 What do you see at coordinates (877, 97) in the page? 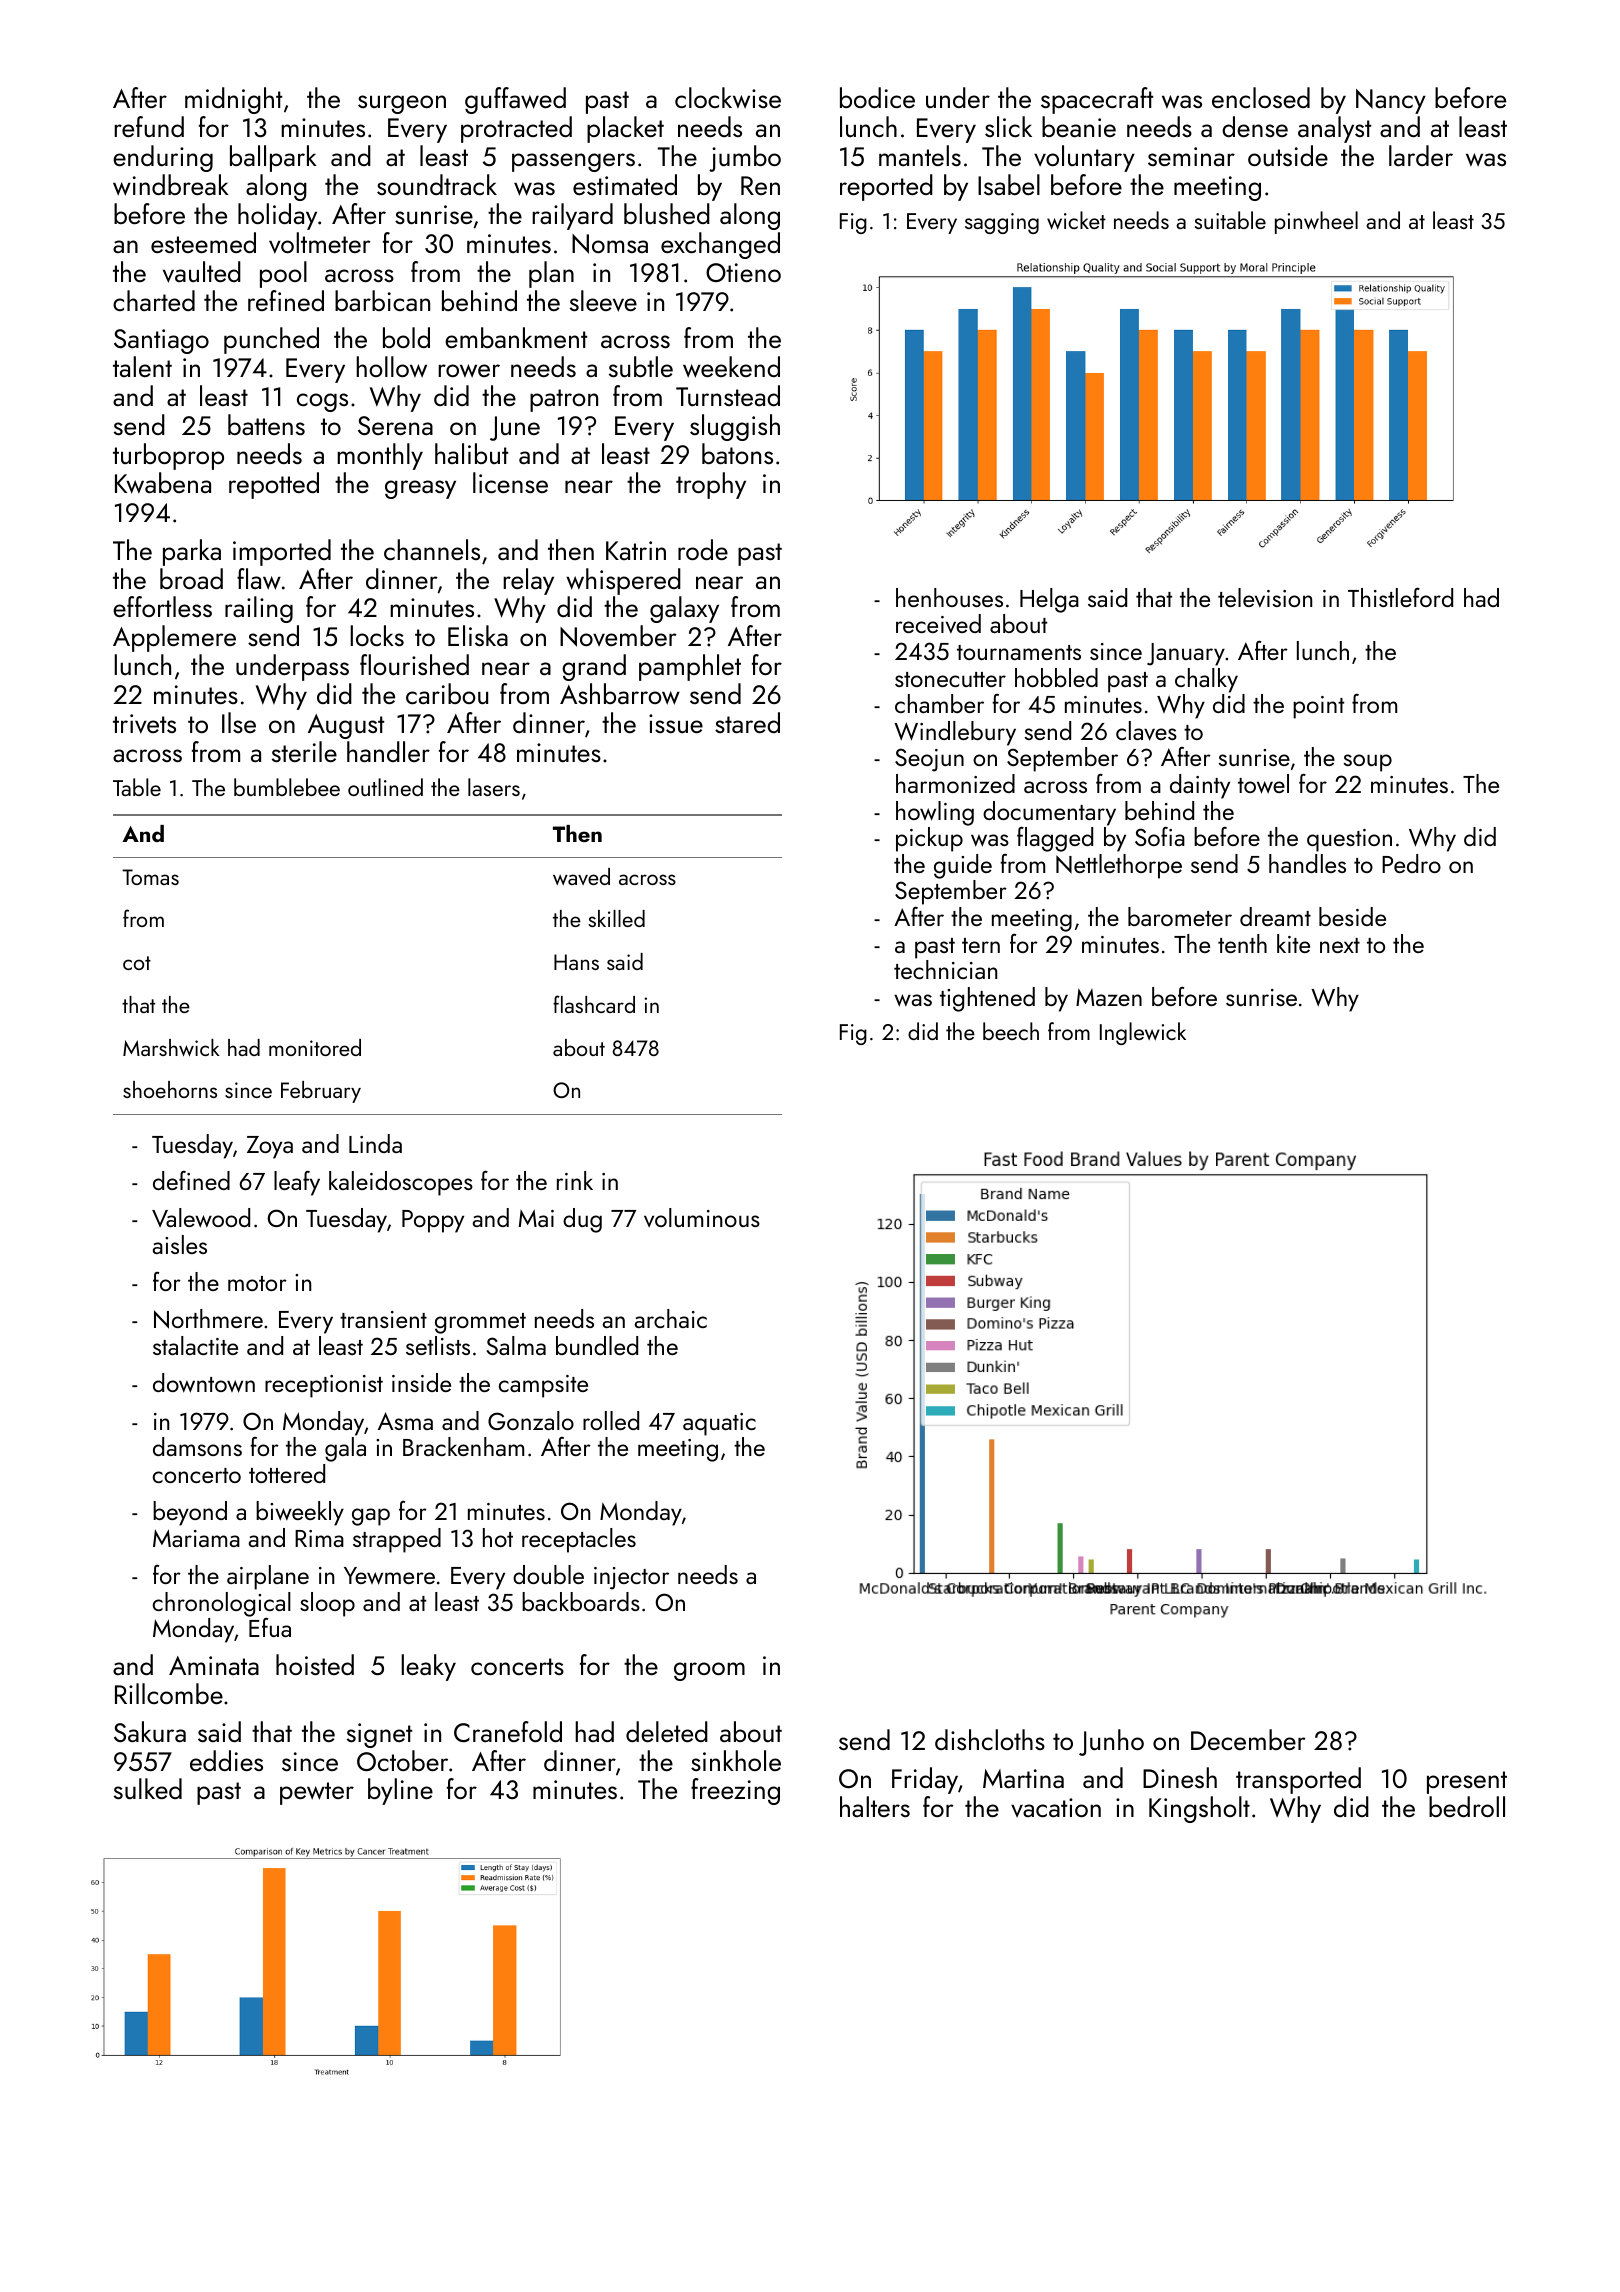
I see `bodice` at bounding box center [877, 97].
